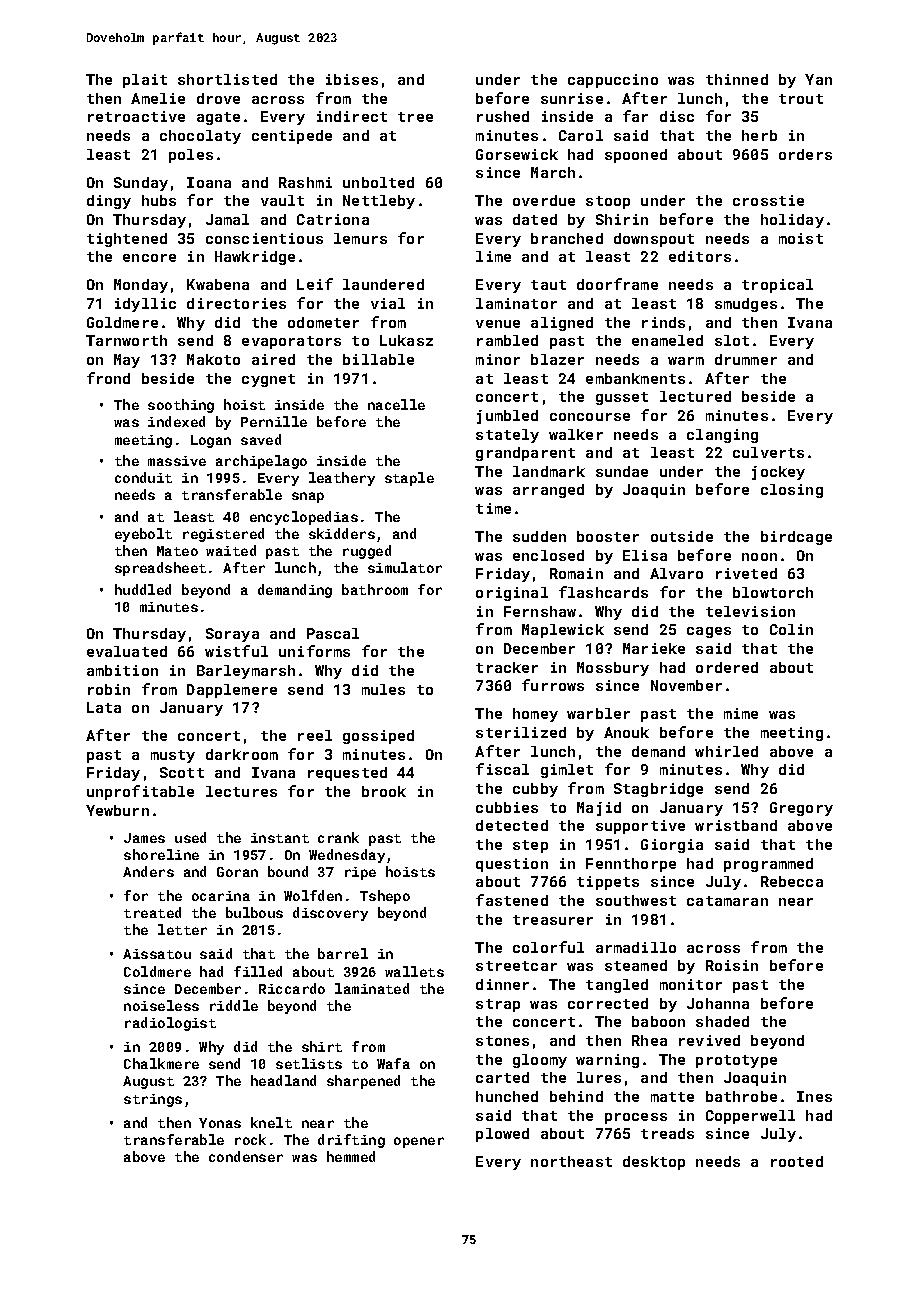 The image size is (924, 1314). What do you see at coordinates (379, 202) in the screenshot?
I see `Nettleby` at bounding box center [379, 202].
